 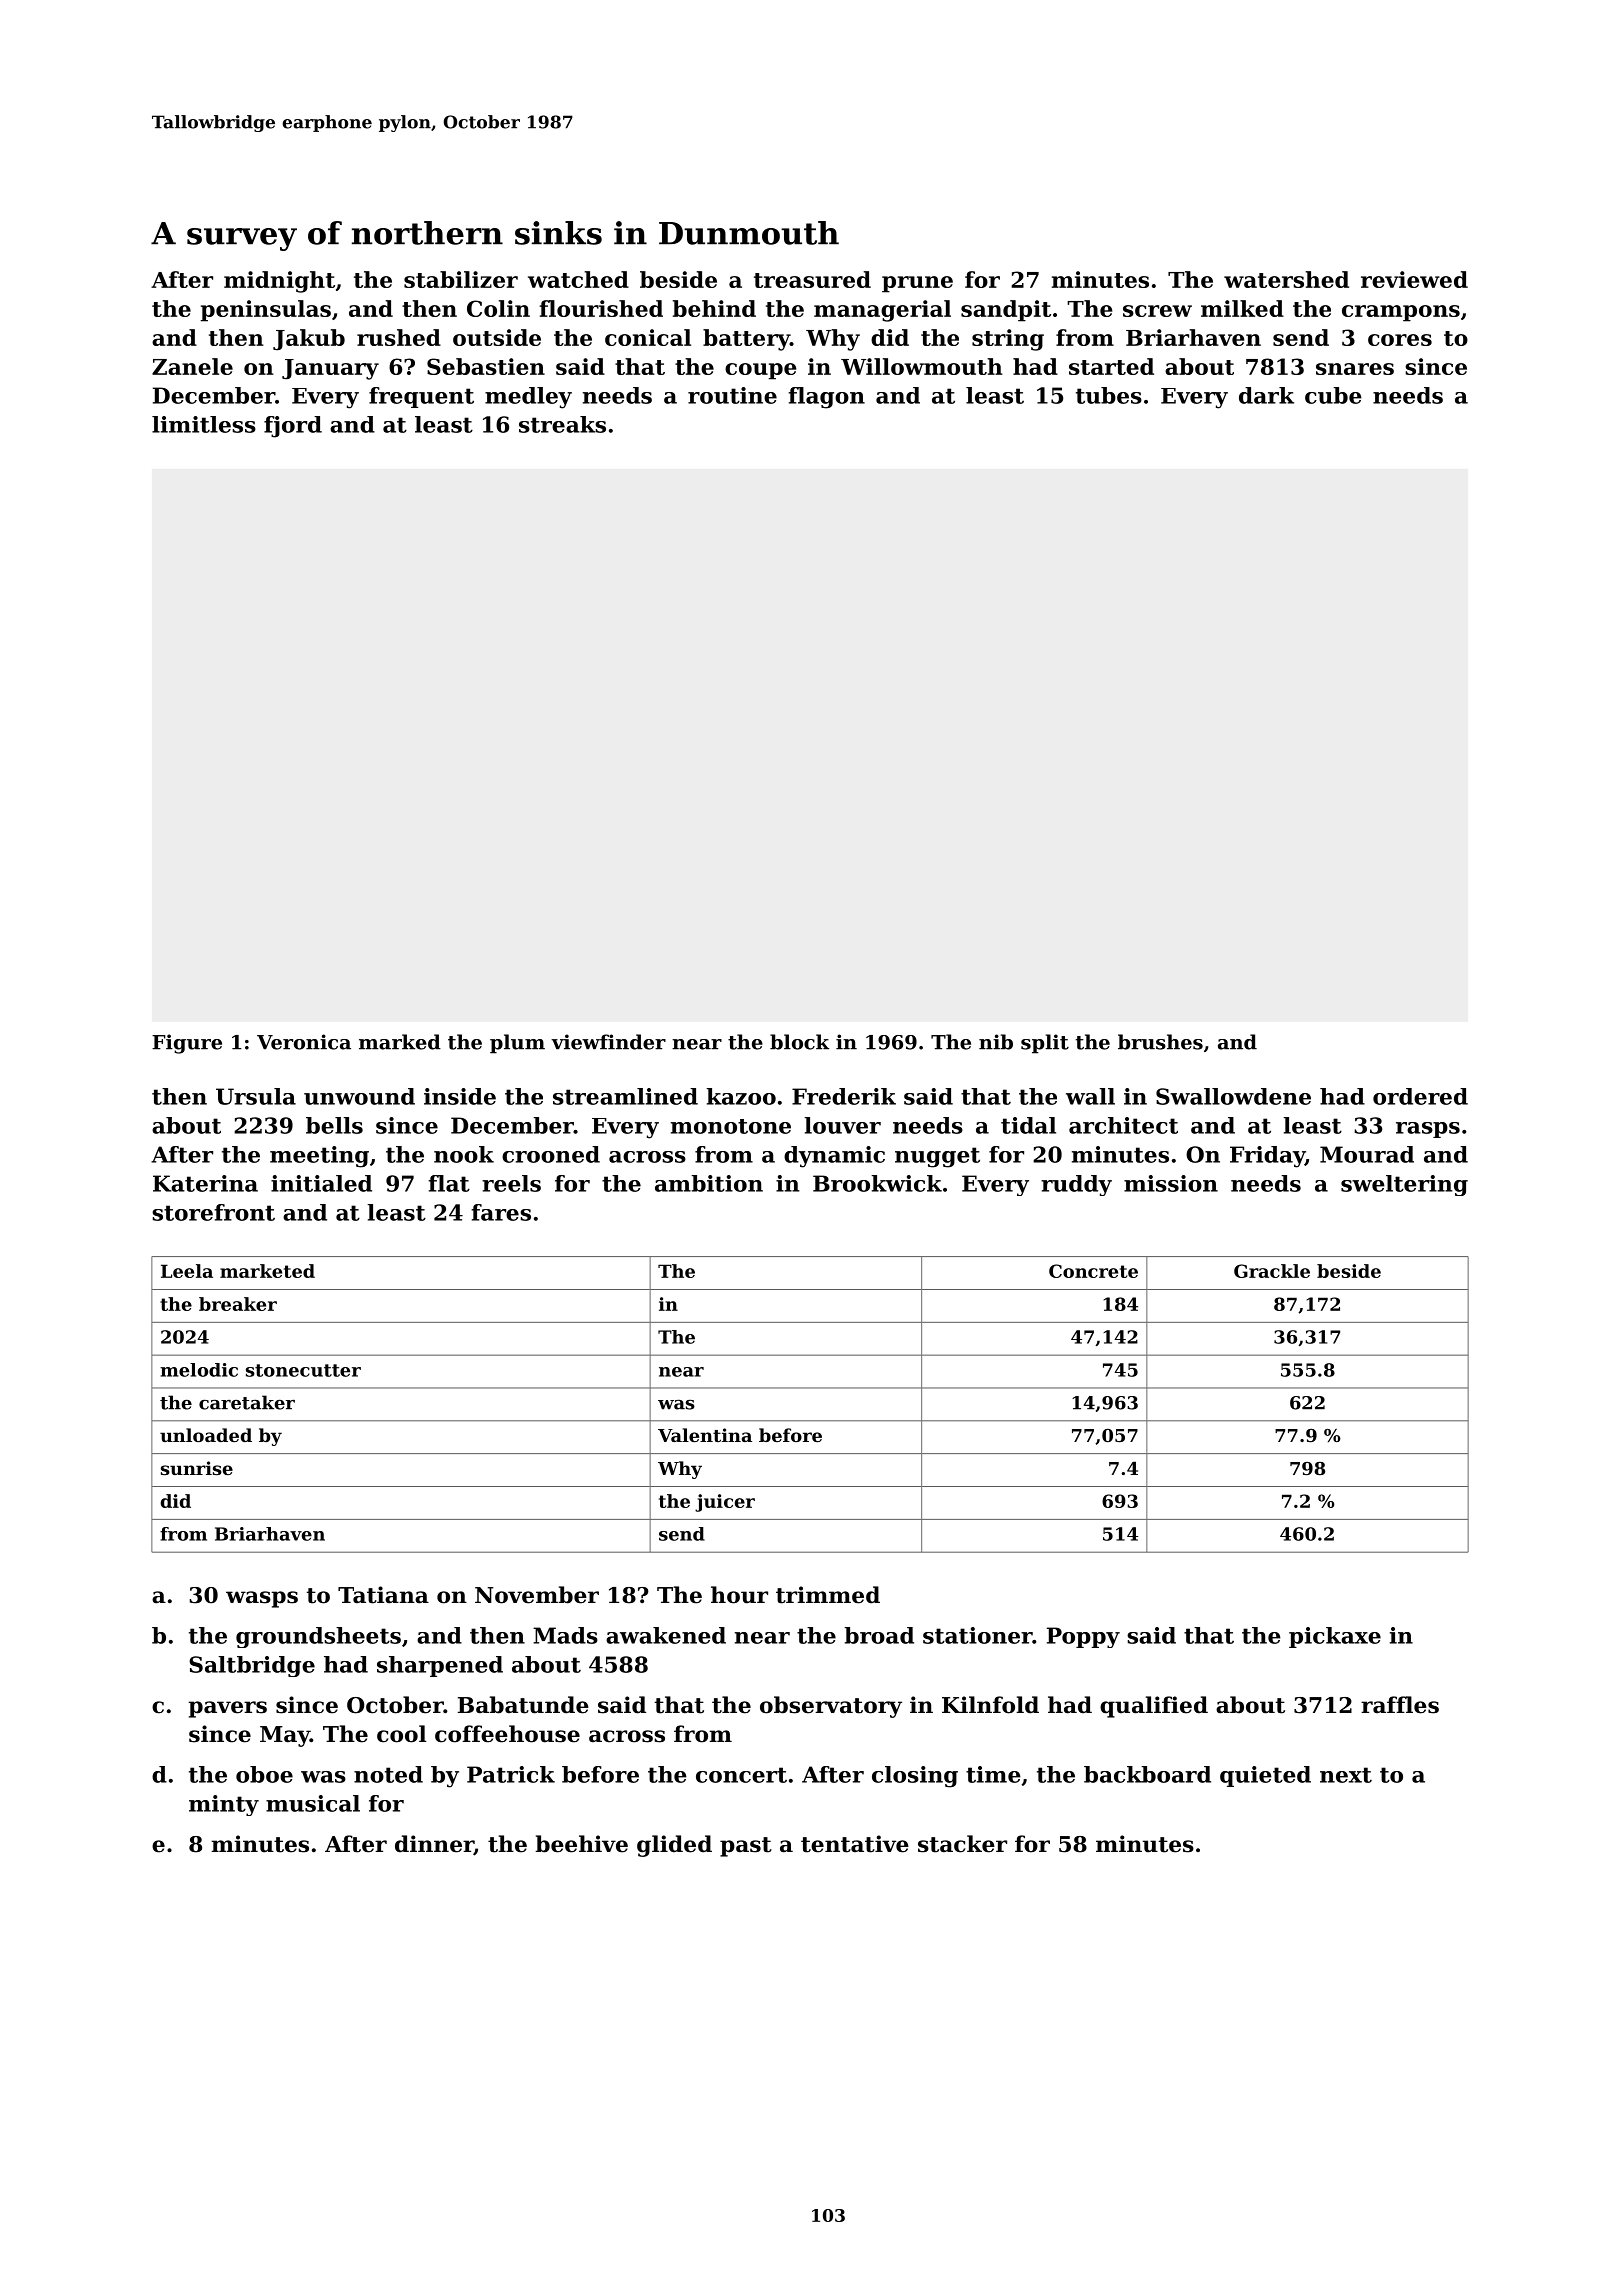 I want to click on sweltering, so click(x=1404, y=1185).
